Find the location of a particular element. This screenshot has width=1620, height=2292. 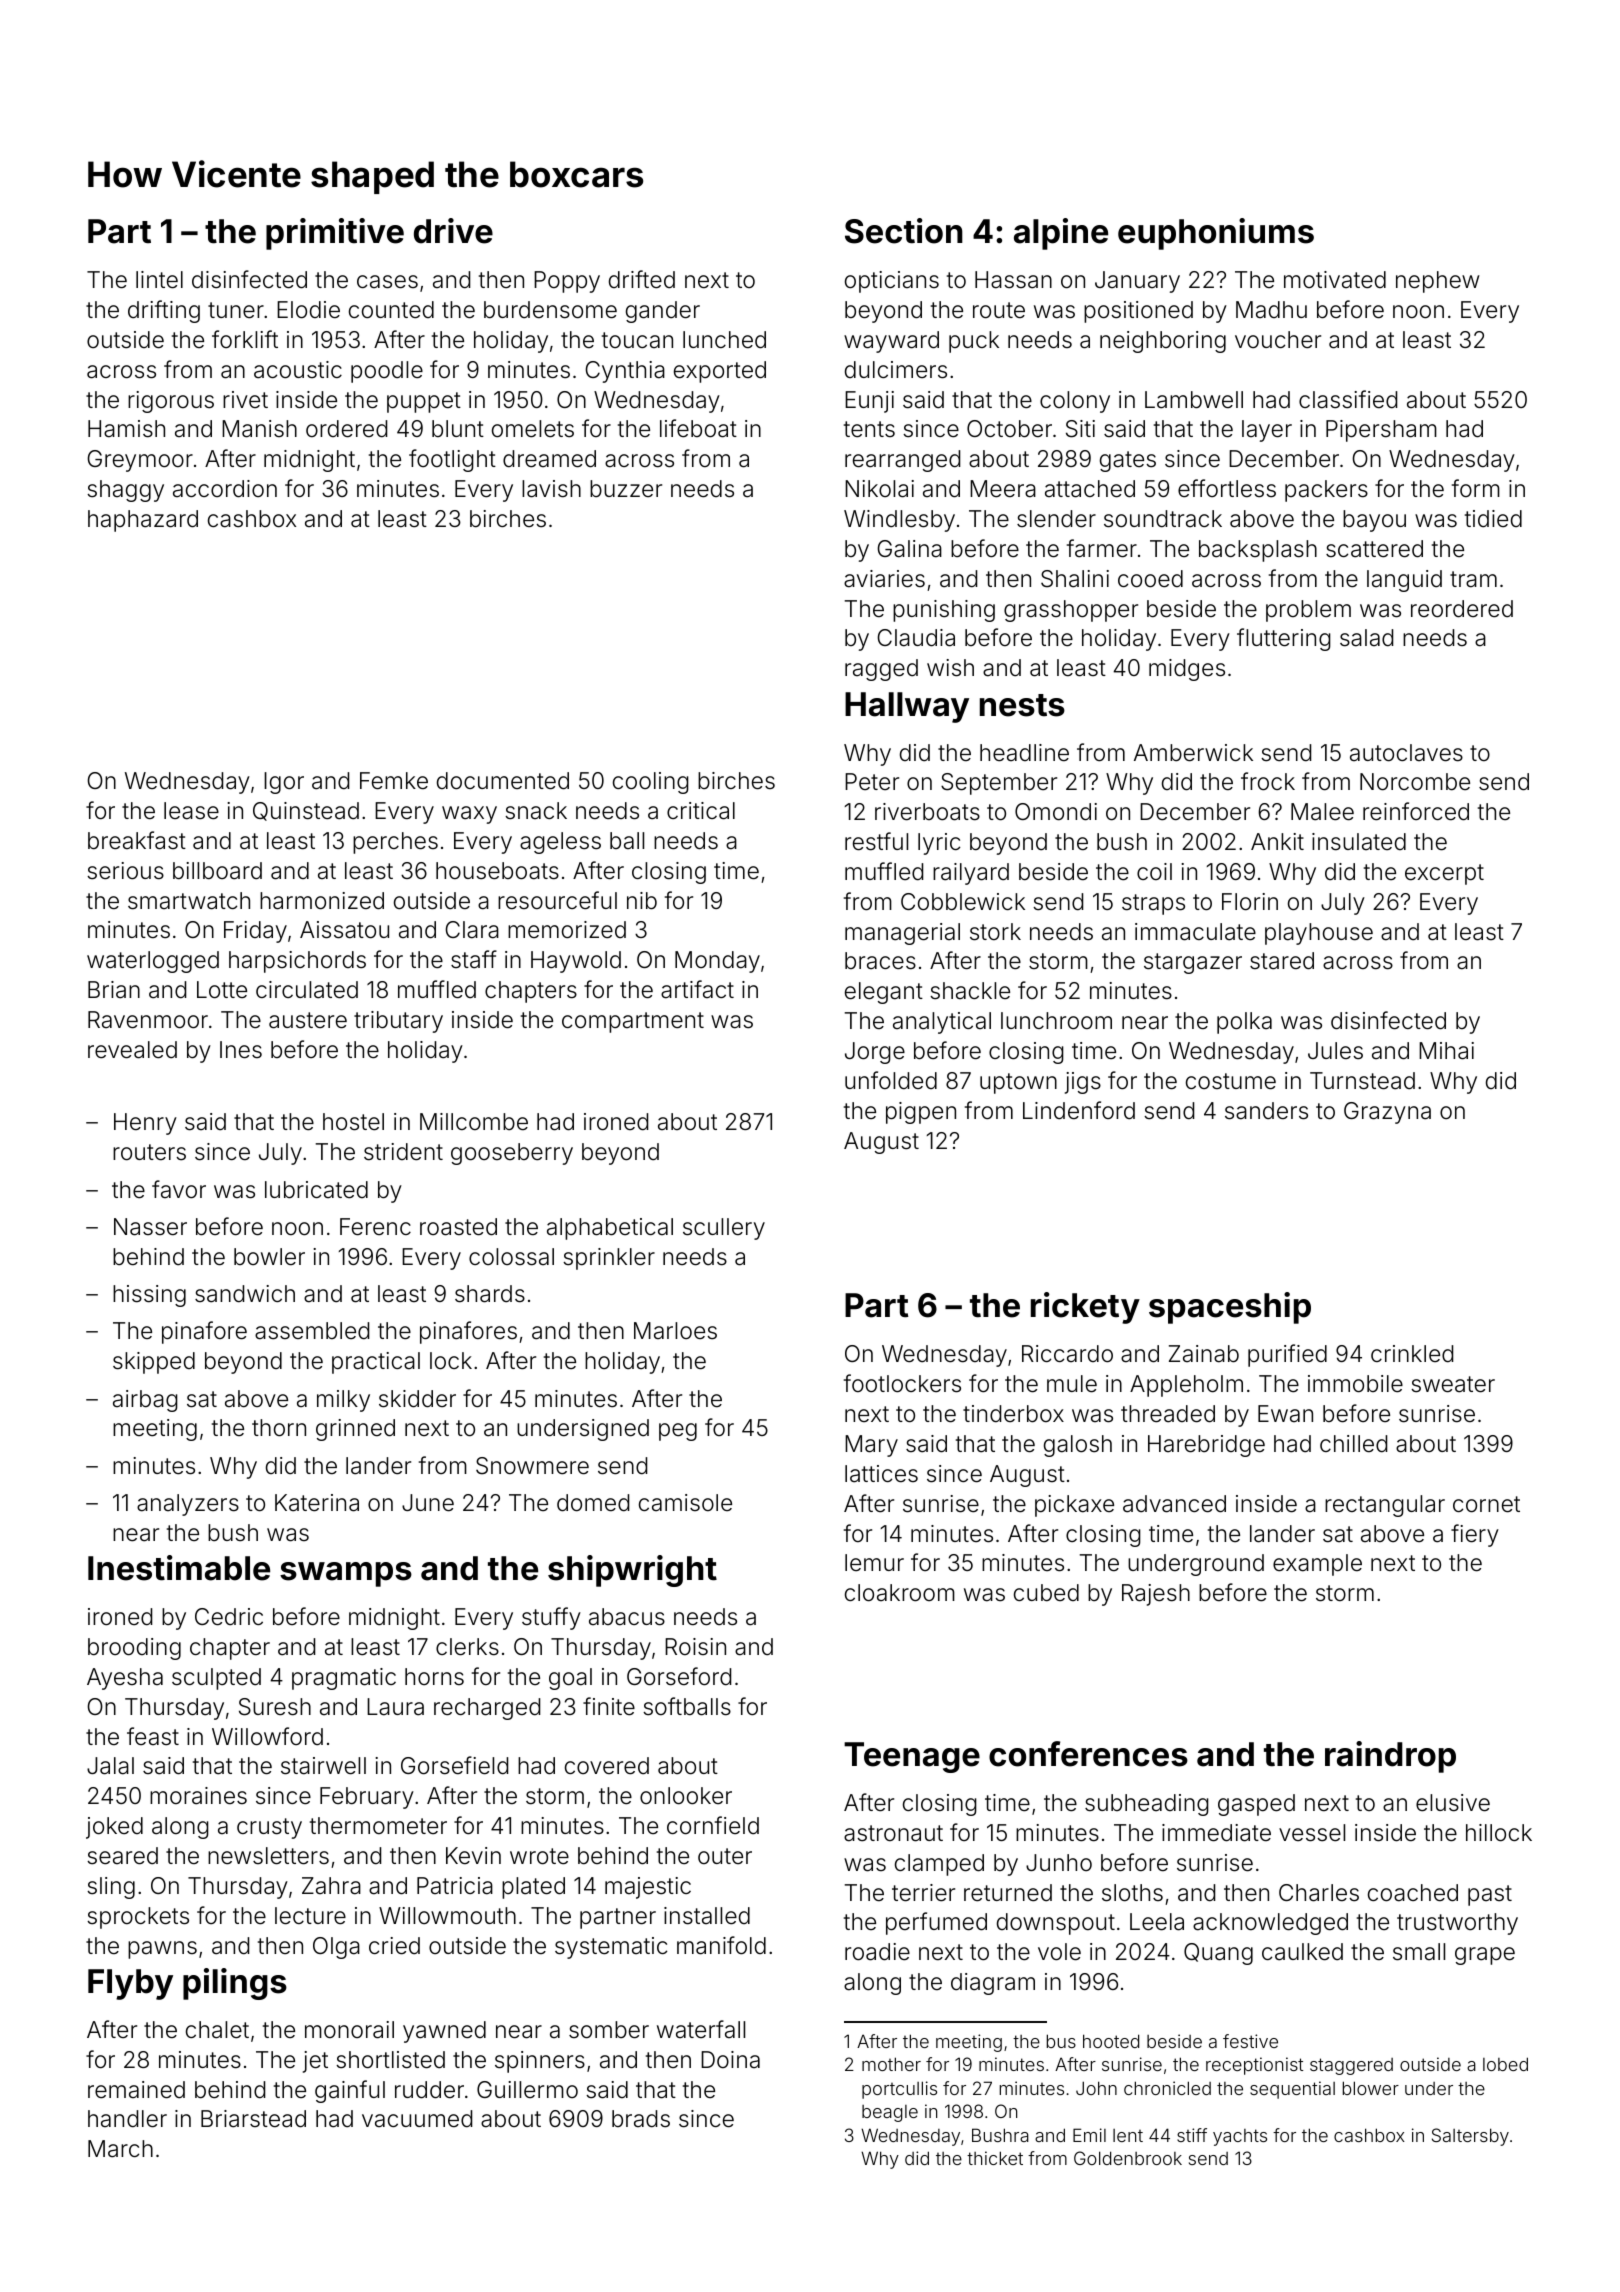

Monday is located at coordinates (717, 962).
